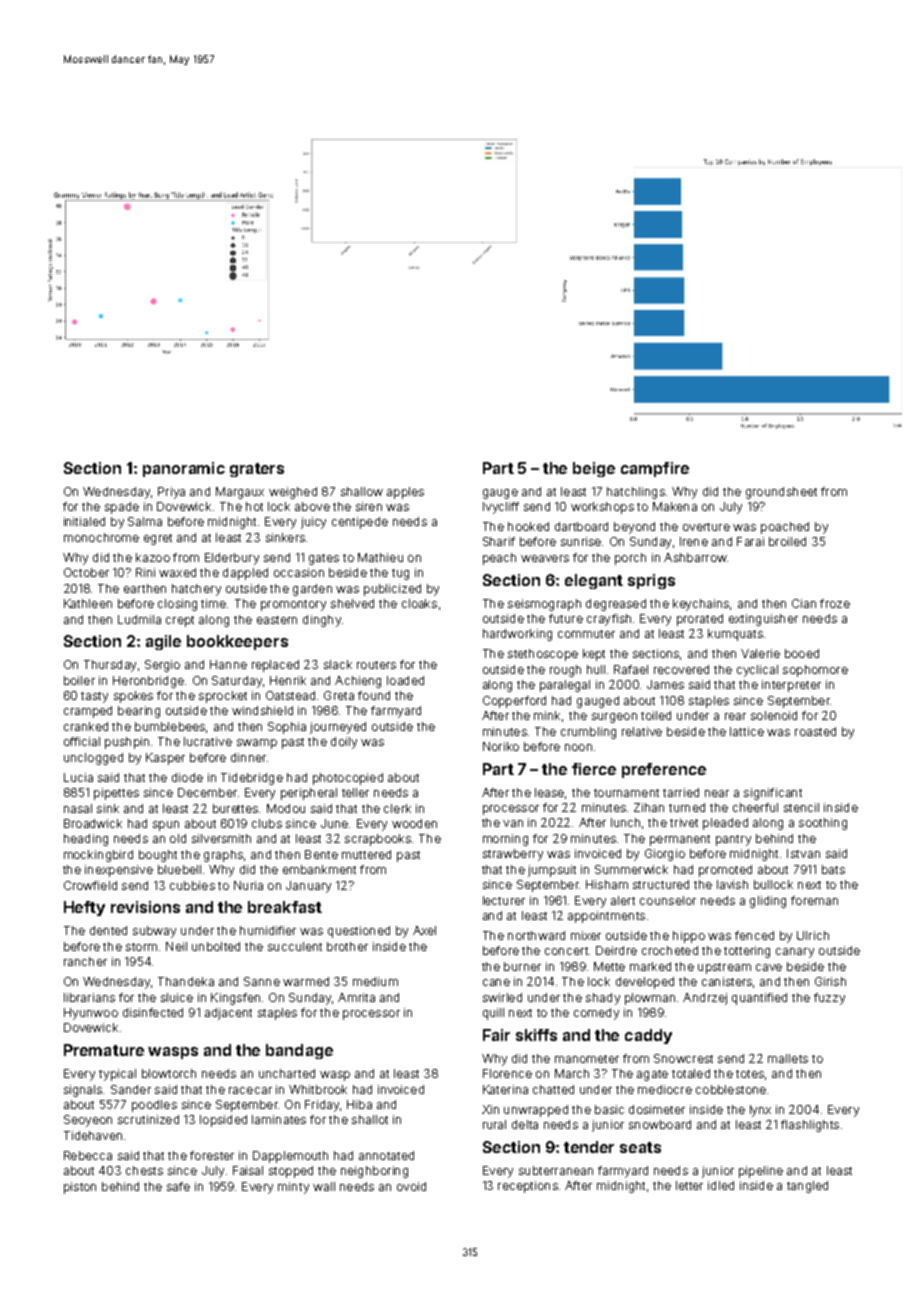 The width and height of the screenshot is (924, 1308). Describe the element at coordinates (223, 1121) in the screenshot. I see `lopsided` at that location.
